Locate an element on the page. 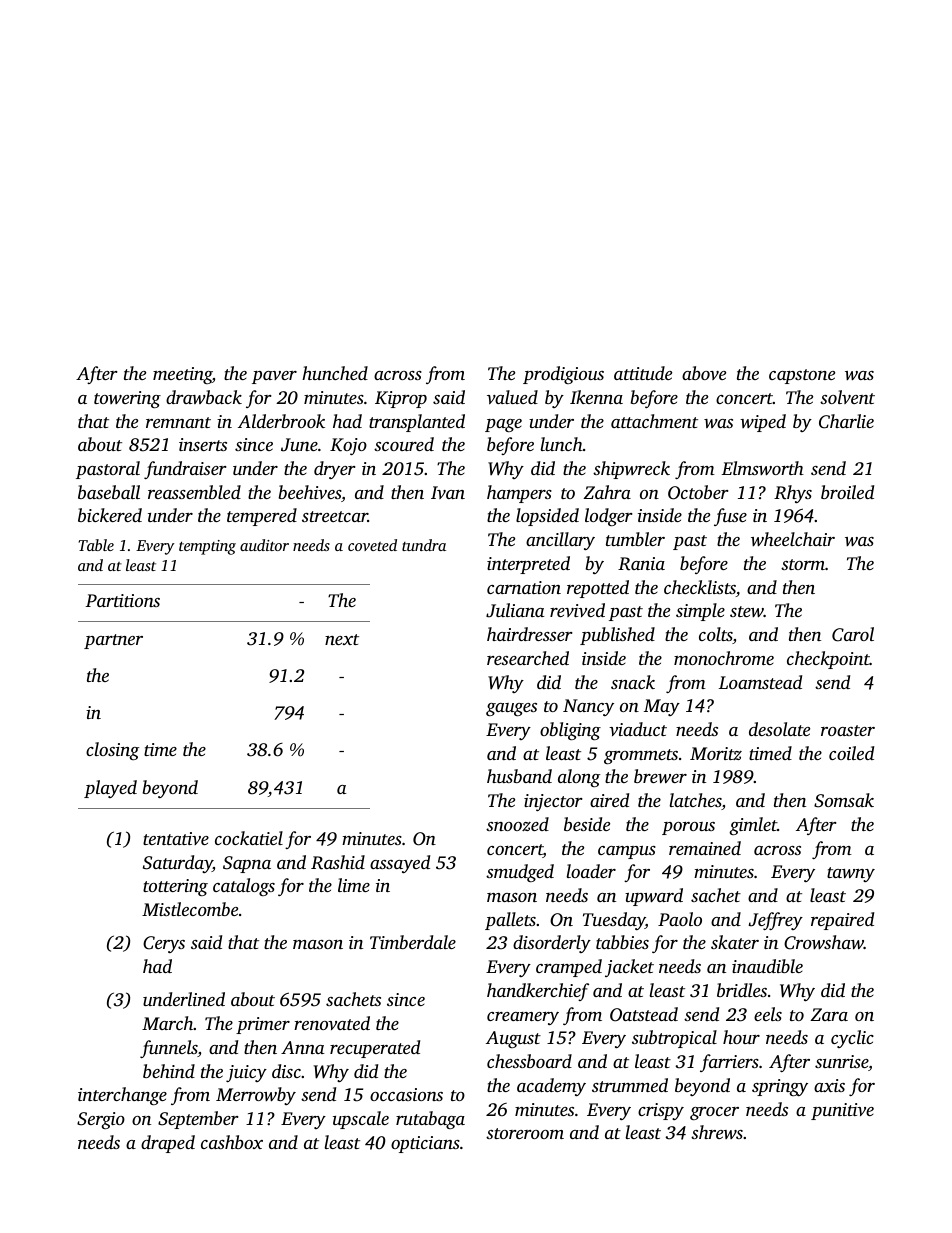 This document has height=1233, width=952. storeroom is located at coordinates (525, 1133).
